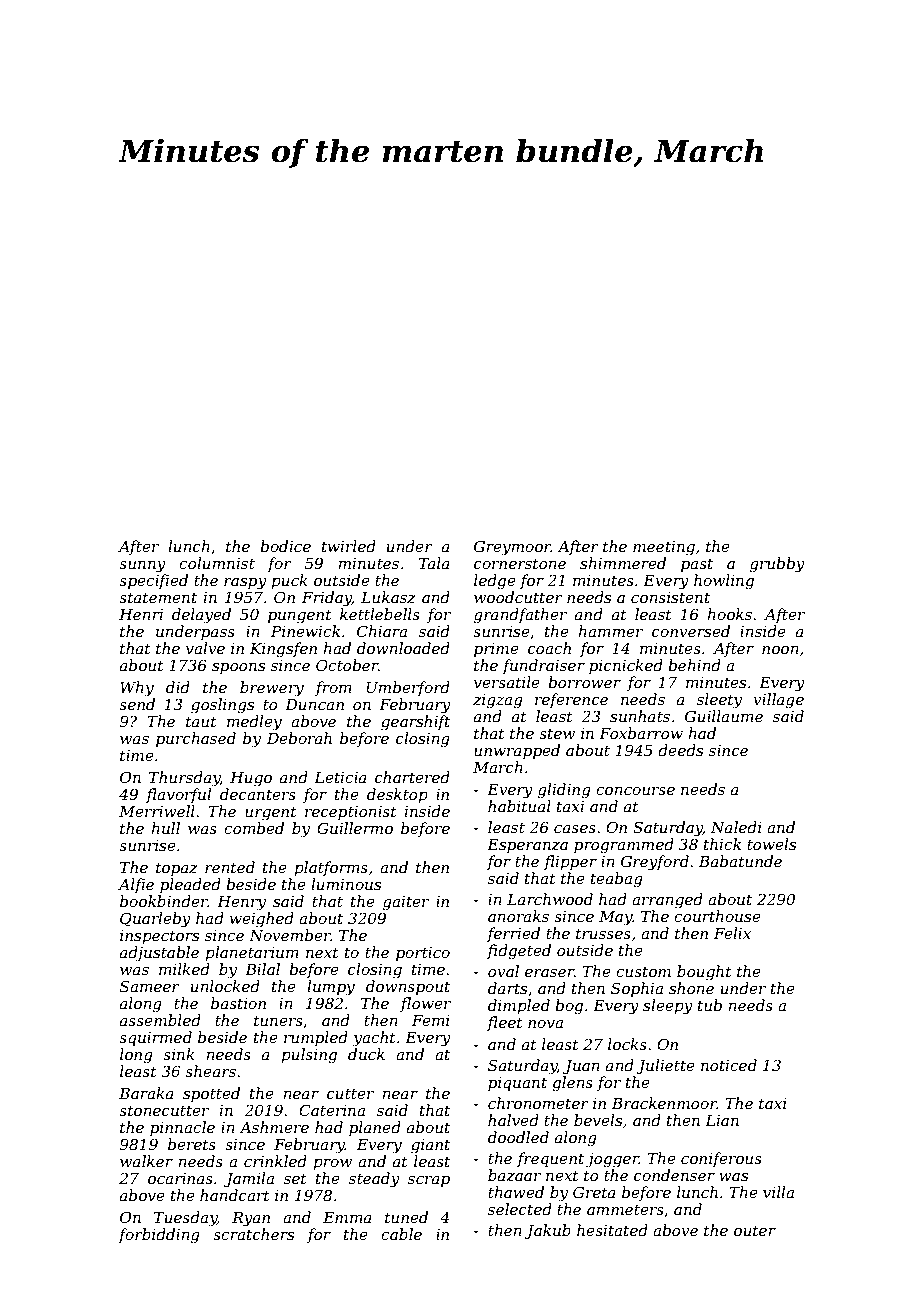  I want to click on chartered, so click(412, 777).
